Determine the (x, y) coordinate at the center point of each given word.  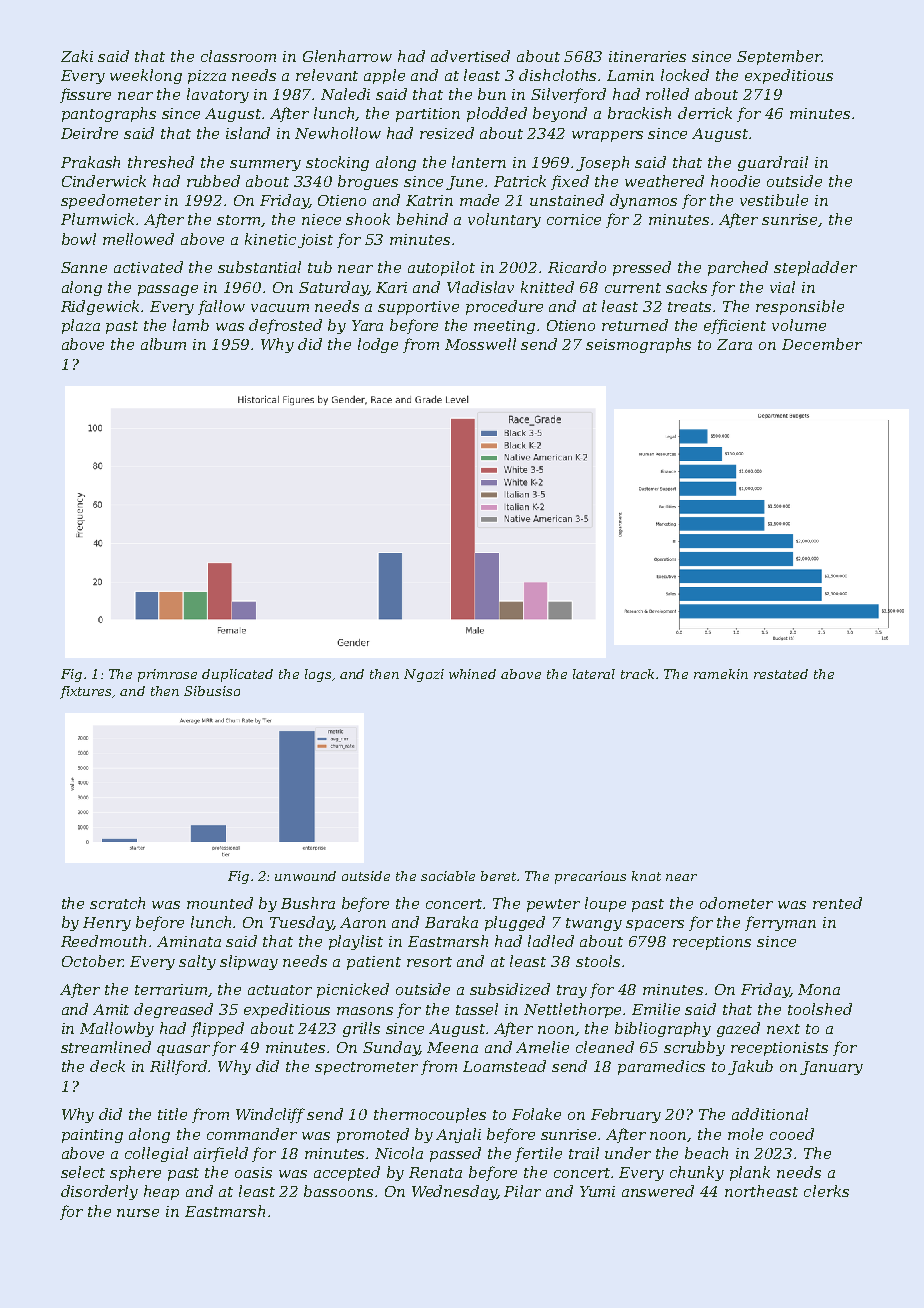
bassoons (338, 1191)
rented (837, 903)
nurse (138, 1213)
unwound (305, 876)
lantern (479, 162)
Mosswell (480, 344)
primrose (167, 675)
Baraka (451, 922)
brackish (639, 113)
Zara (734, 344)
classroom (238, 56)
